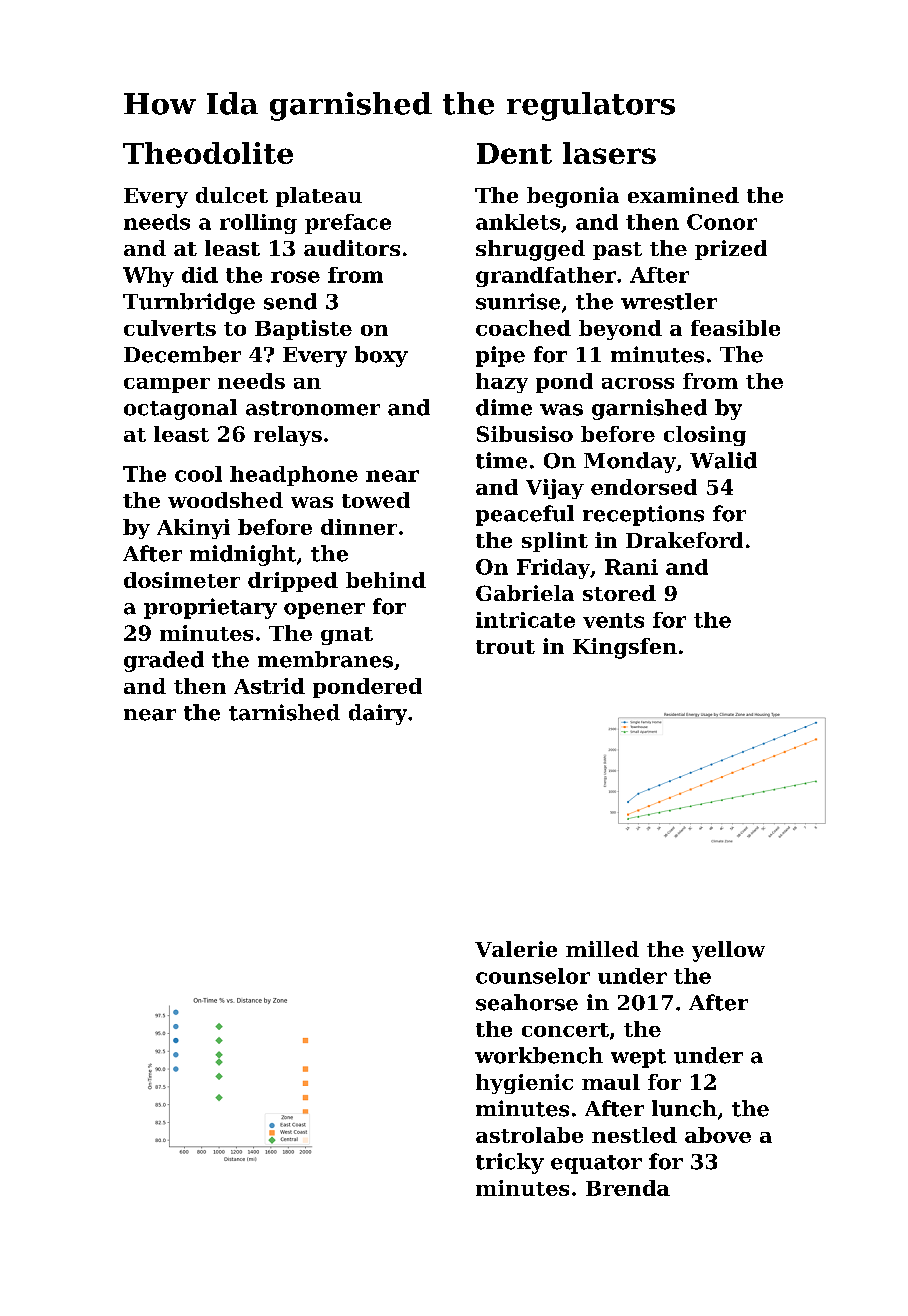  I want to click on Theodolite, so click(208, 153).
